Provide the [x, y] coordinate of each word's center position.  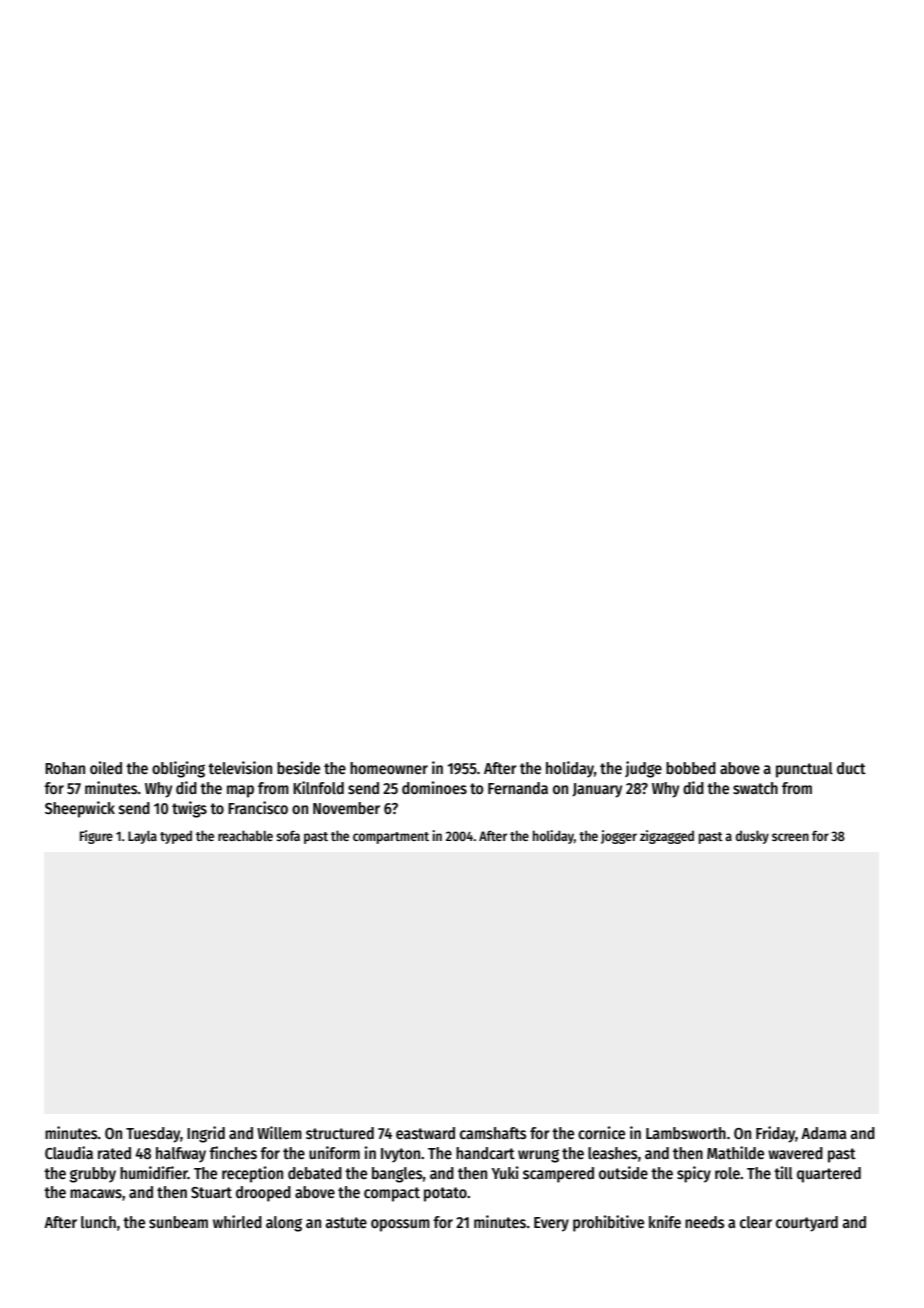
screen [790, 837]
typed [176, 837]
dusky [752, 837]
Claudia [69, 1152]
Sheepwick [80, 809]
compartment [391, 838]
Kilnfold [318, 787]
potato [445, 1194]
